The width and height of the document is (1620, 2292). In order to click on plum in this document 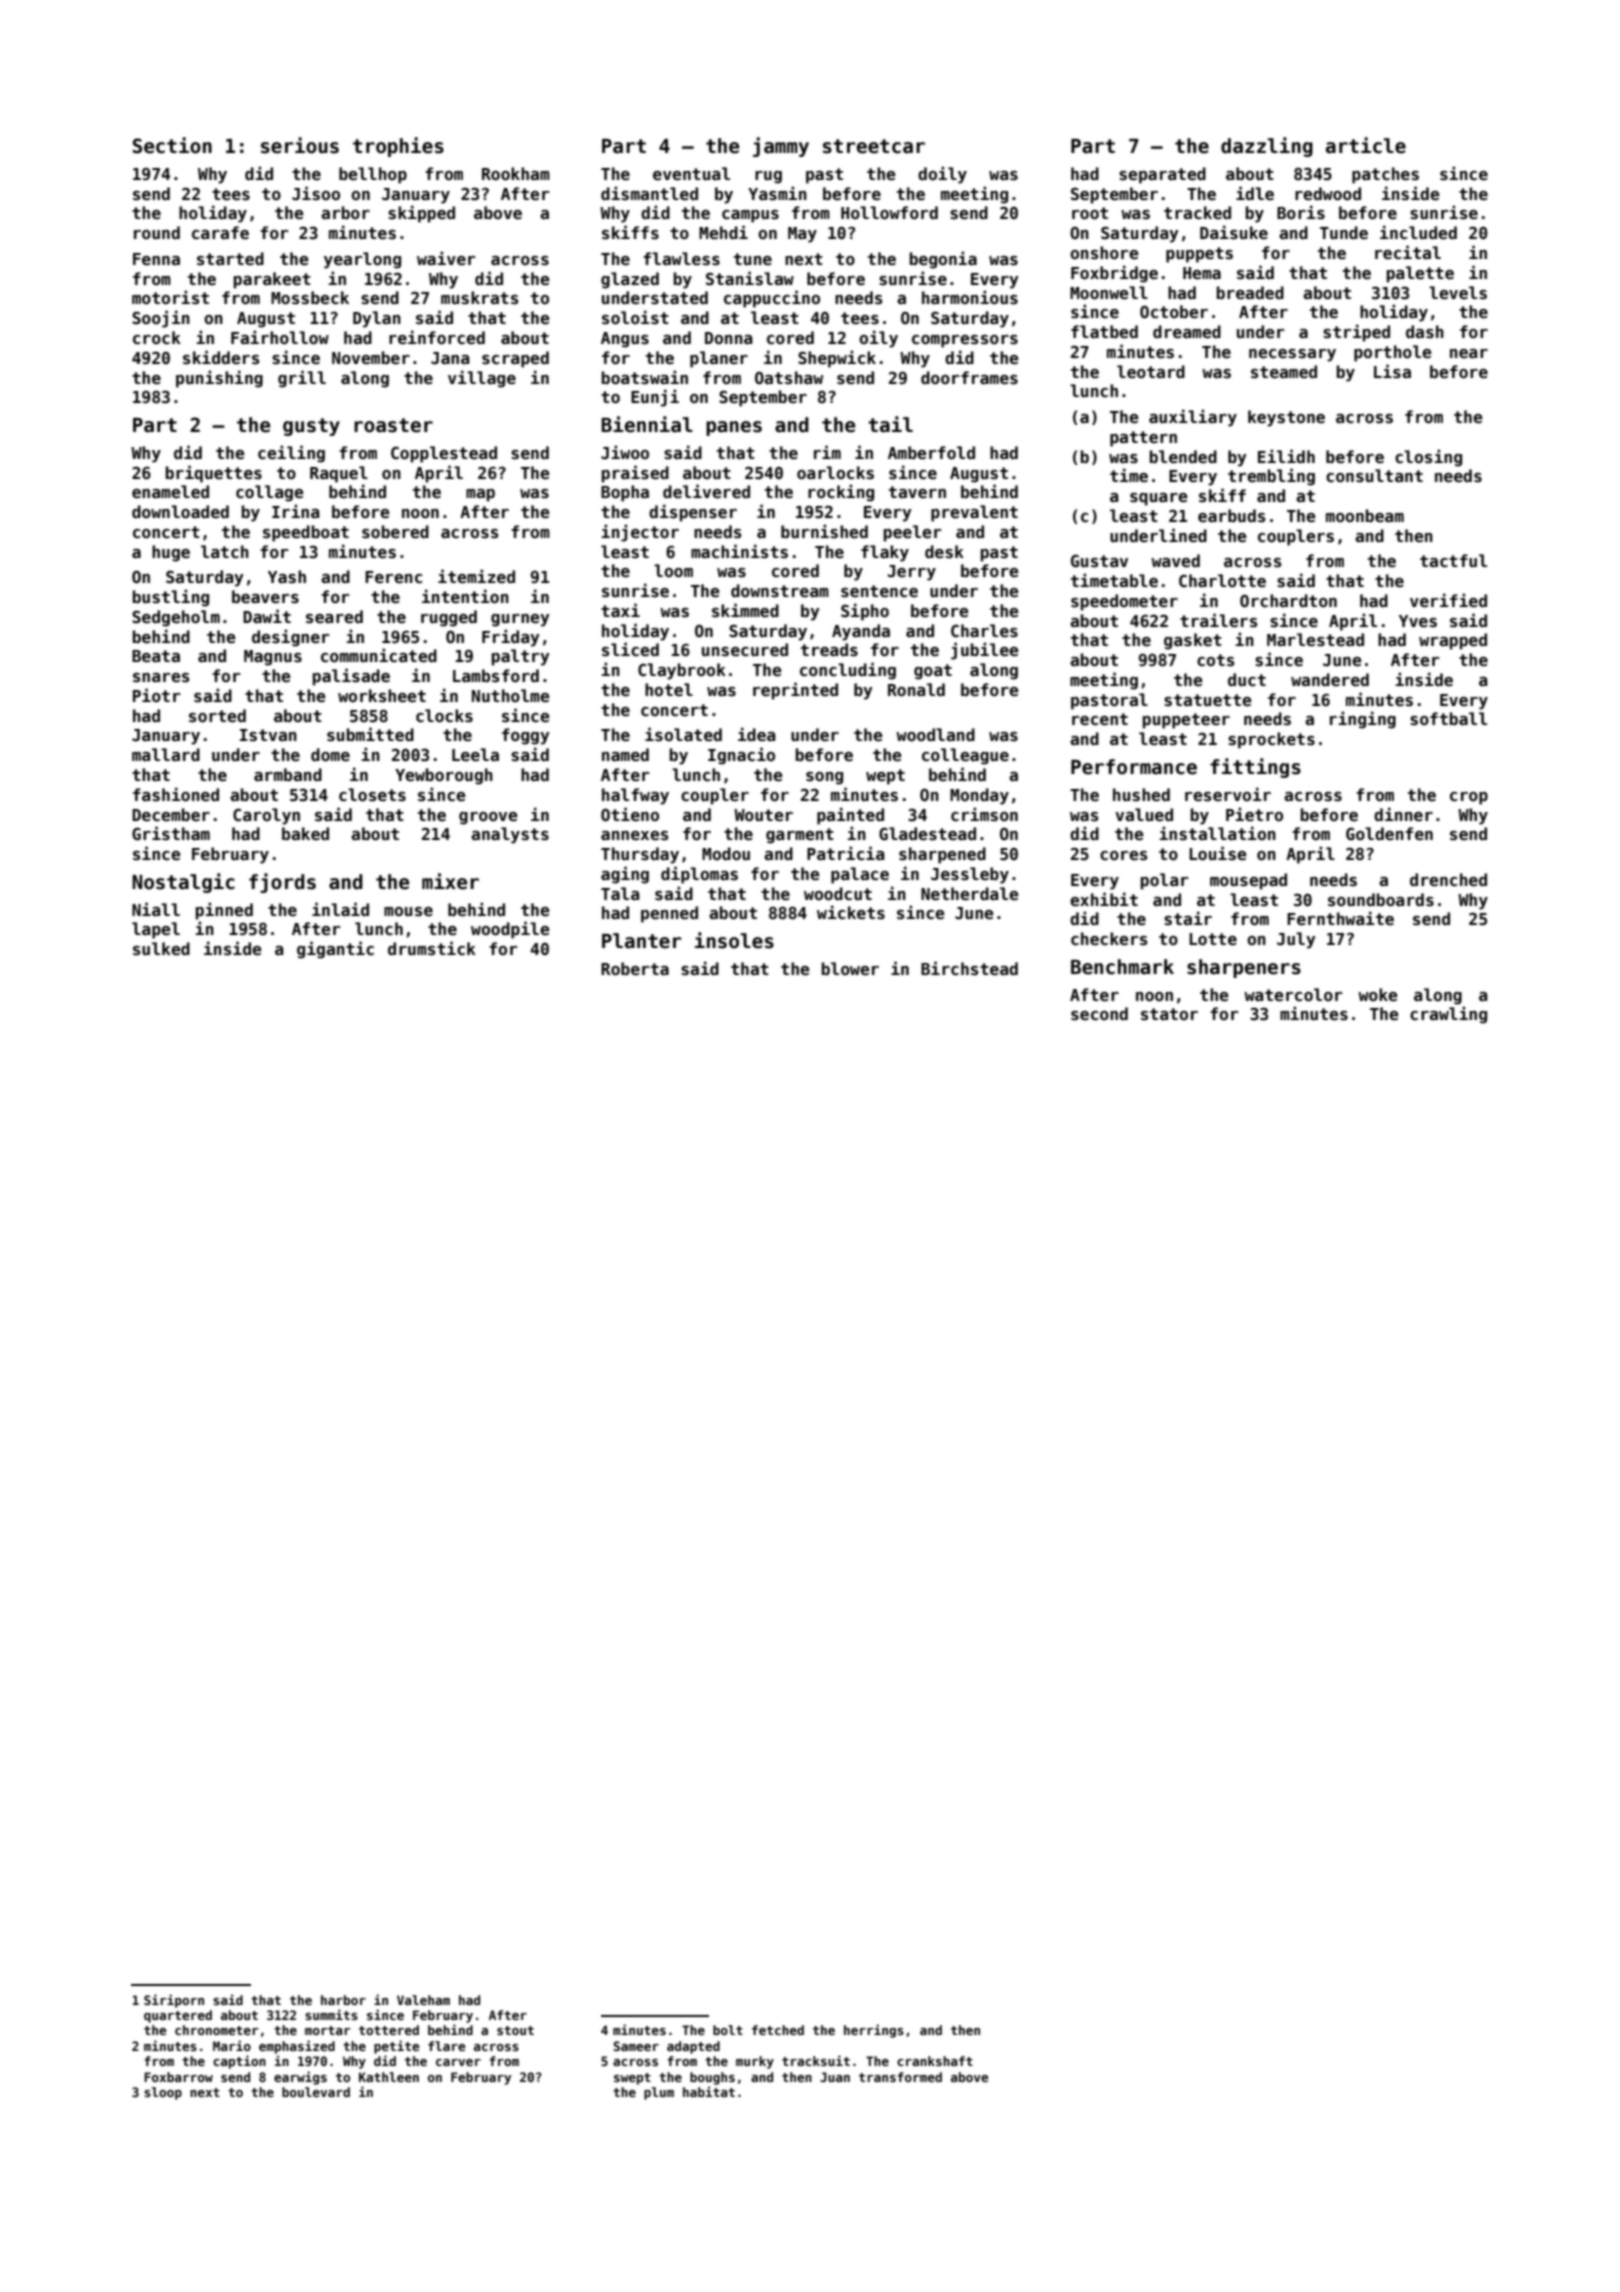, I will do `click(659, 2093)`.
